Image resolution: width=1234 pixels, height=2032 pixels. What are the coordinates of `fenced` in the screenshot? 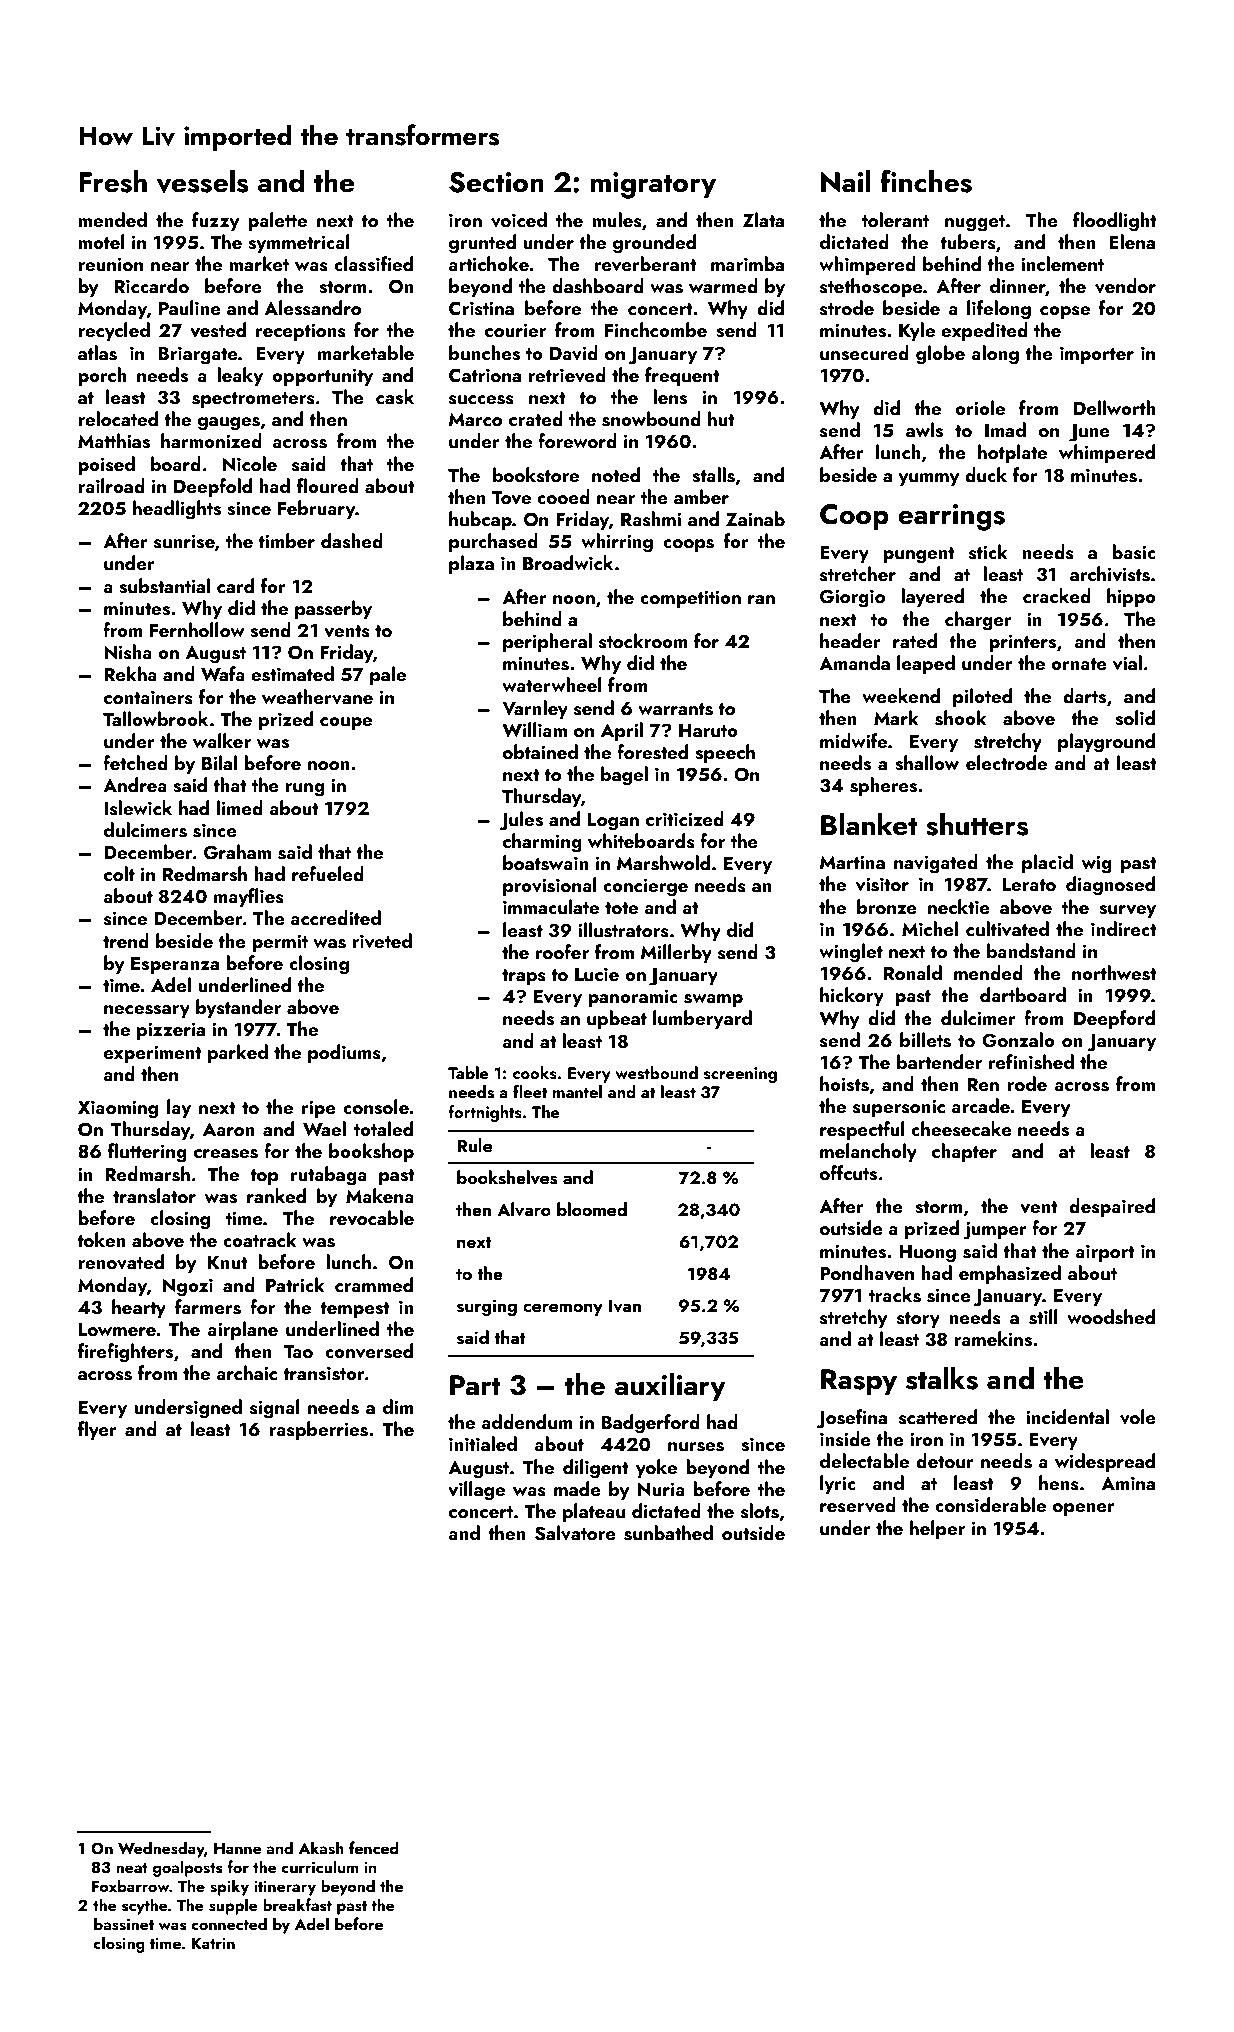 It's located at (374, 1847).
